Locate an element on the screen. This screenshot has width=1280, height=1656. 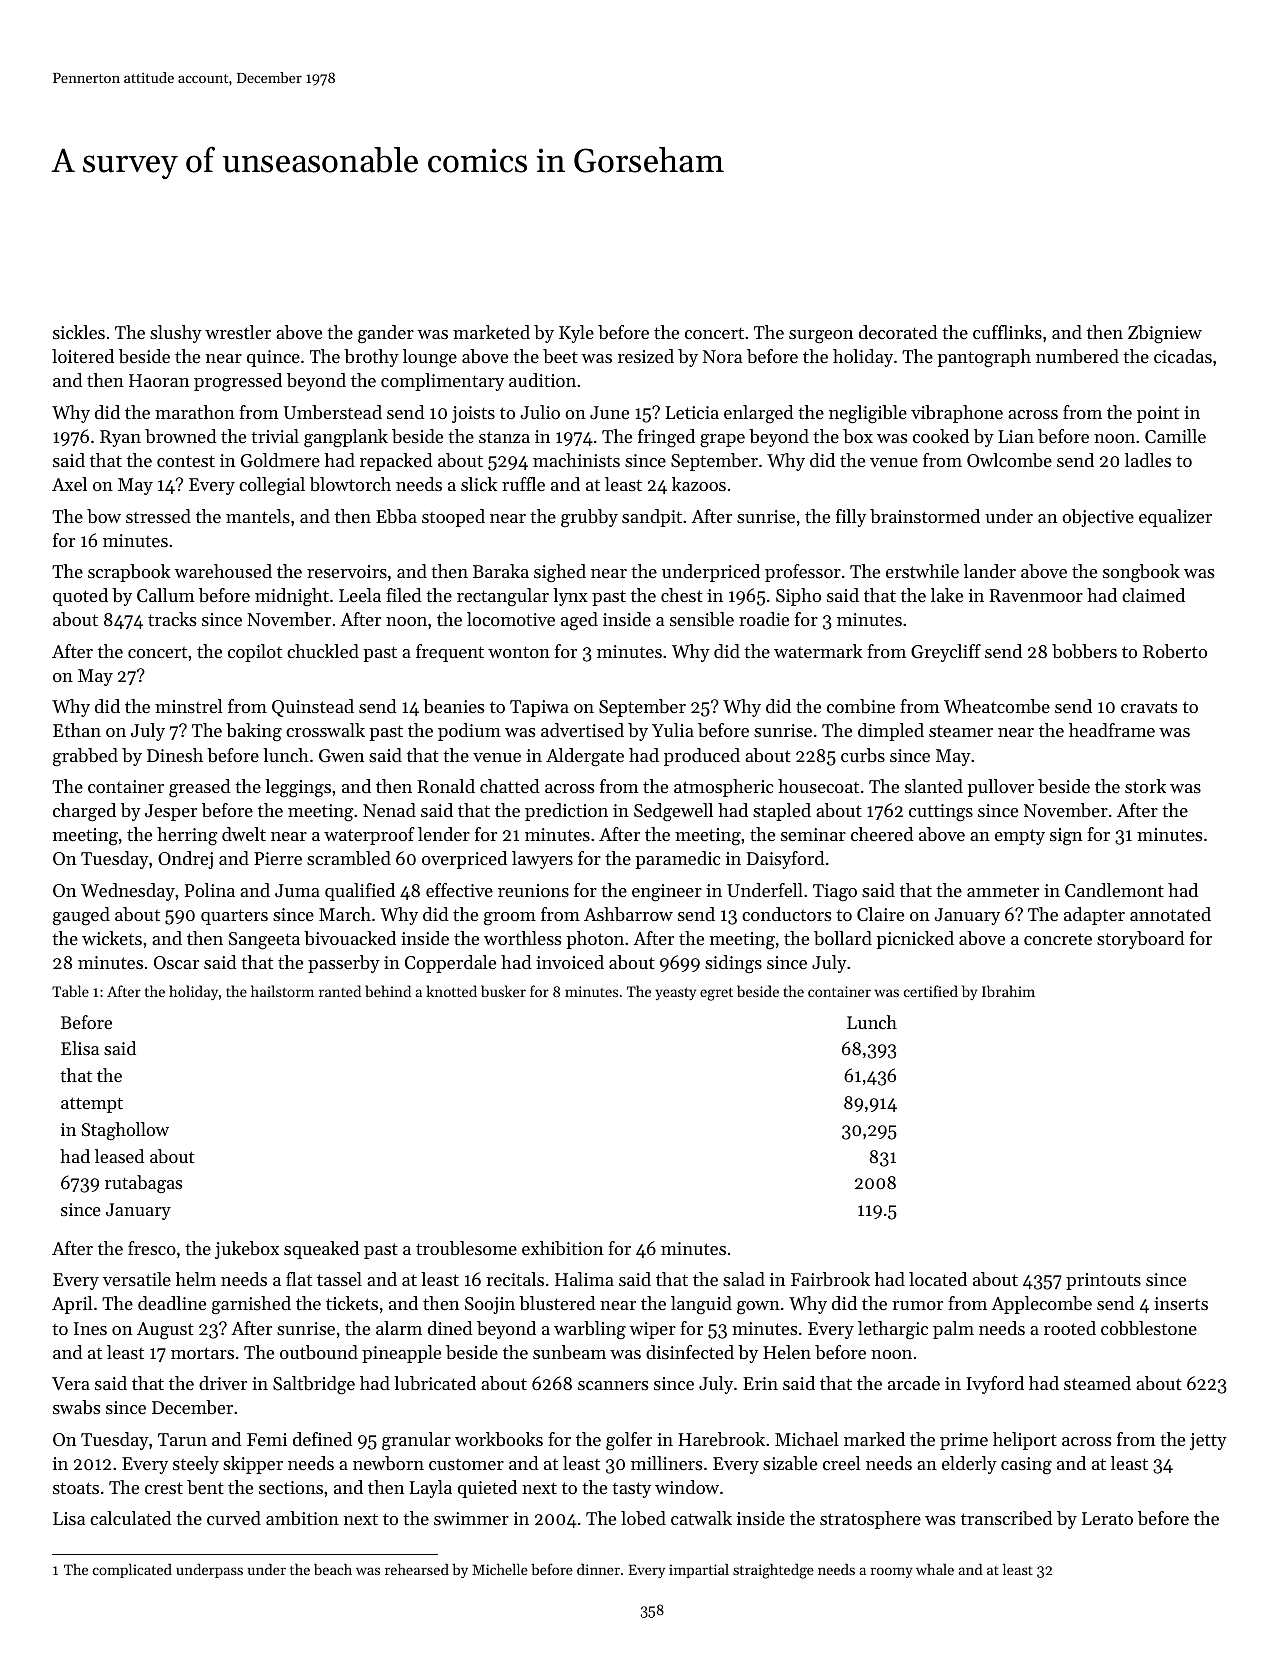
qualified is located at coordinates (360, 892).
